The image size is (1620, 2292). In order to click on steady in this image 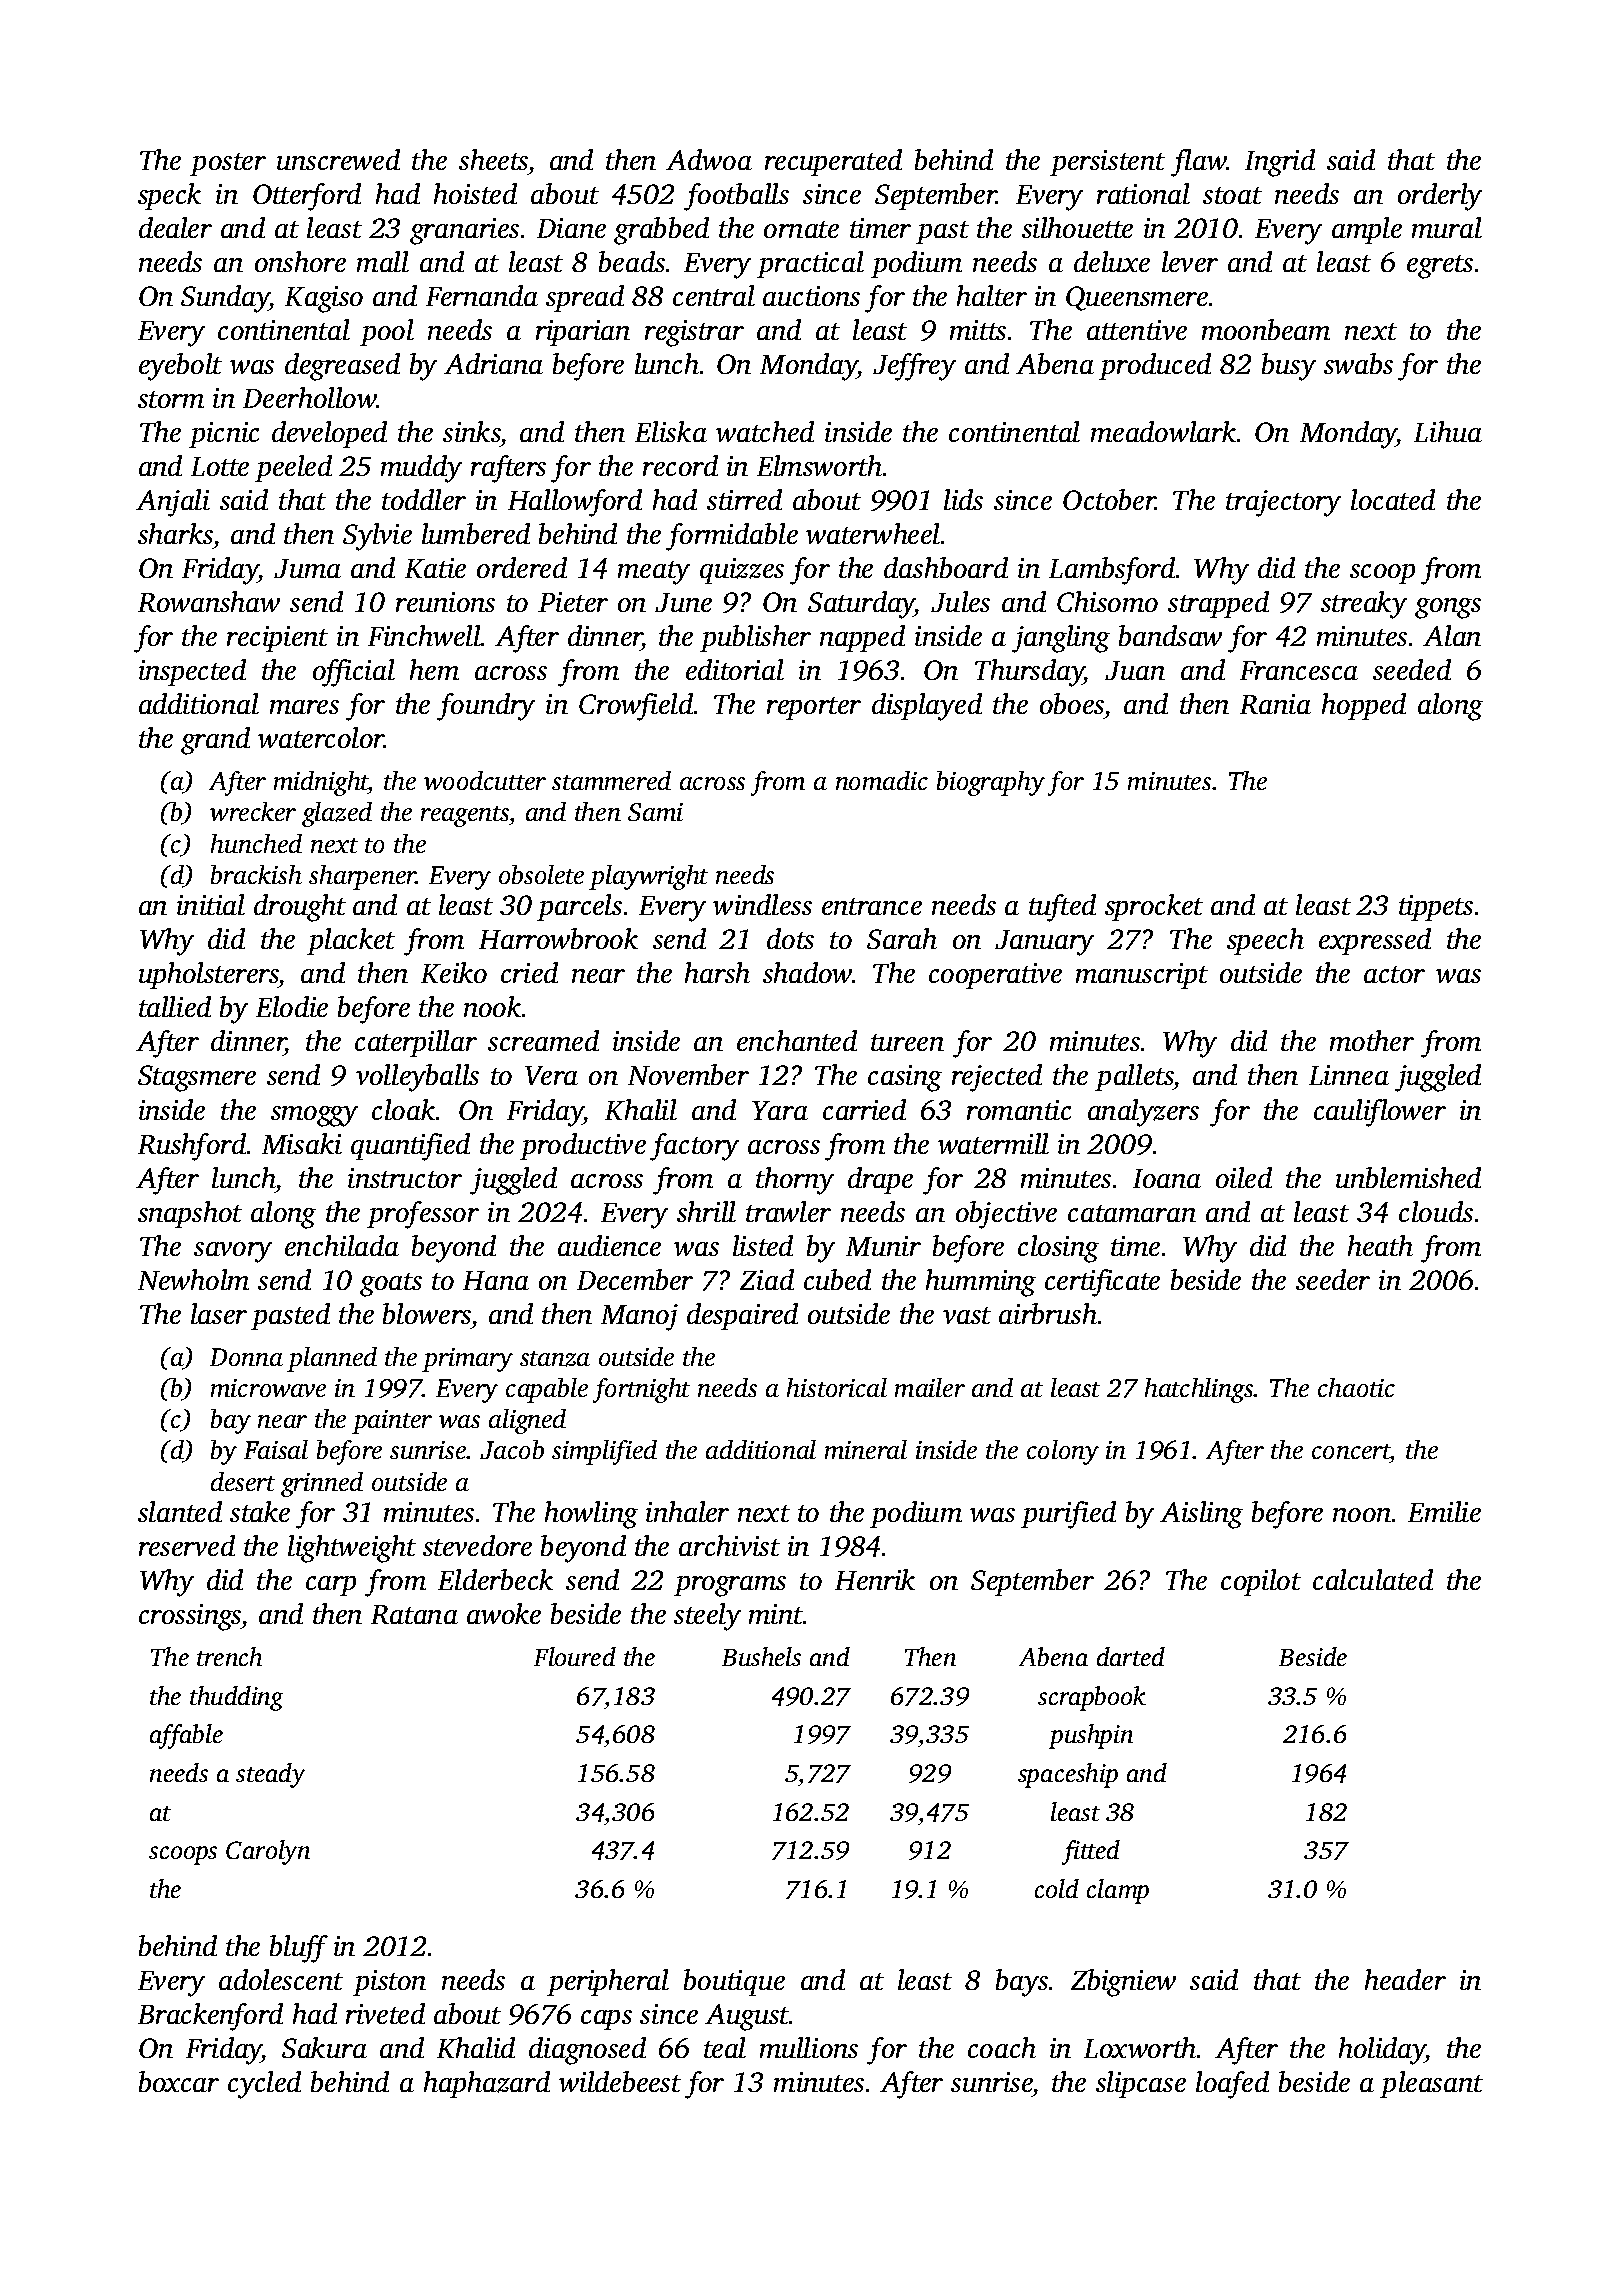, I will do `click(270, 1775)`.
